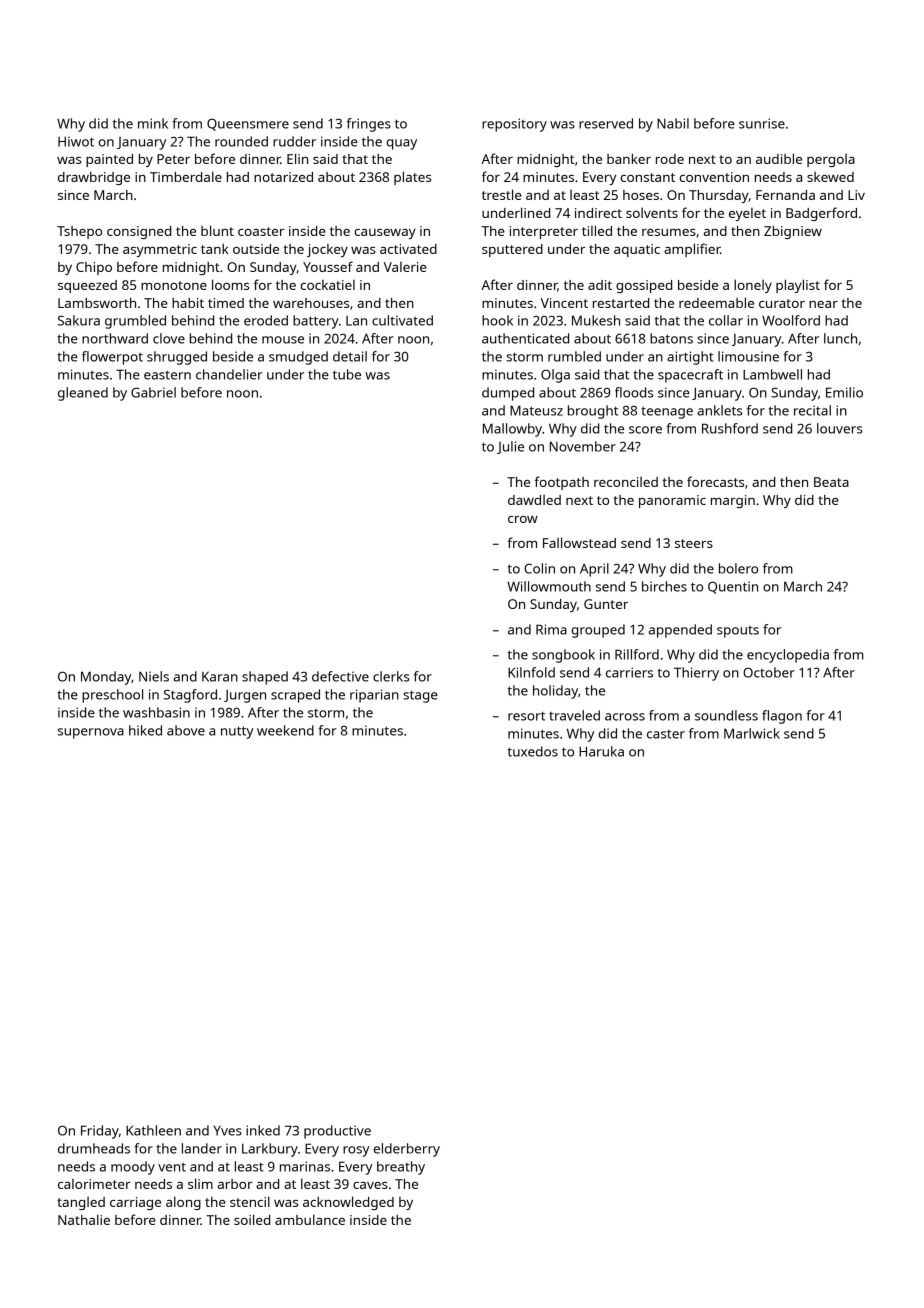 Image resolution: width=924 pixels, height=1308 pixels. I want to click on resort, so click(526, 716).
